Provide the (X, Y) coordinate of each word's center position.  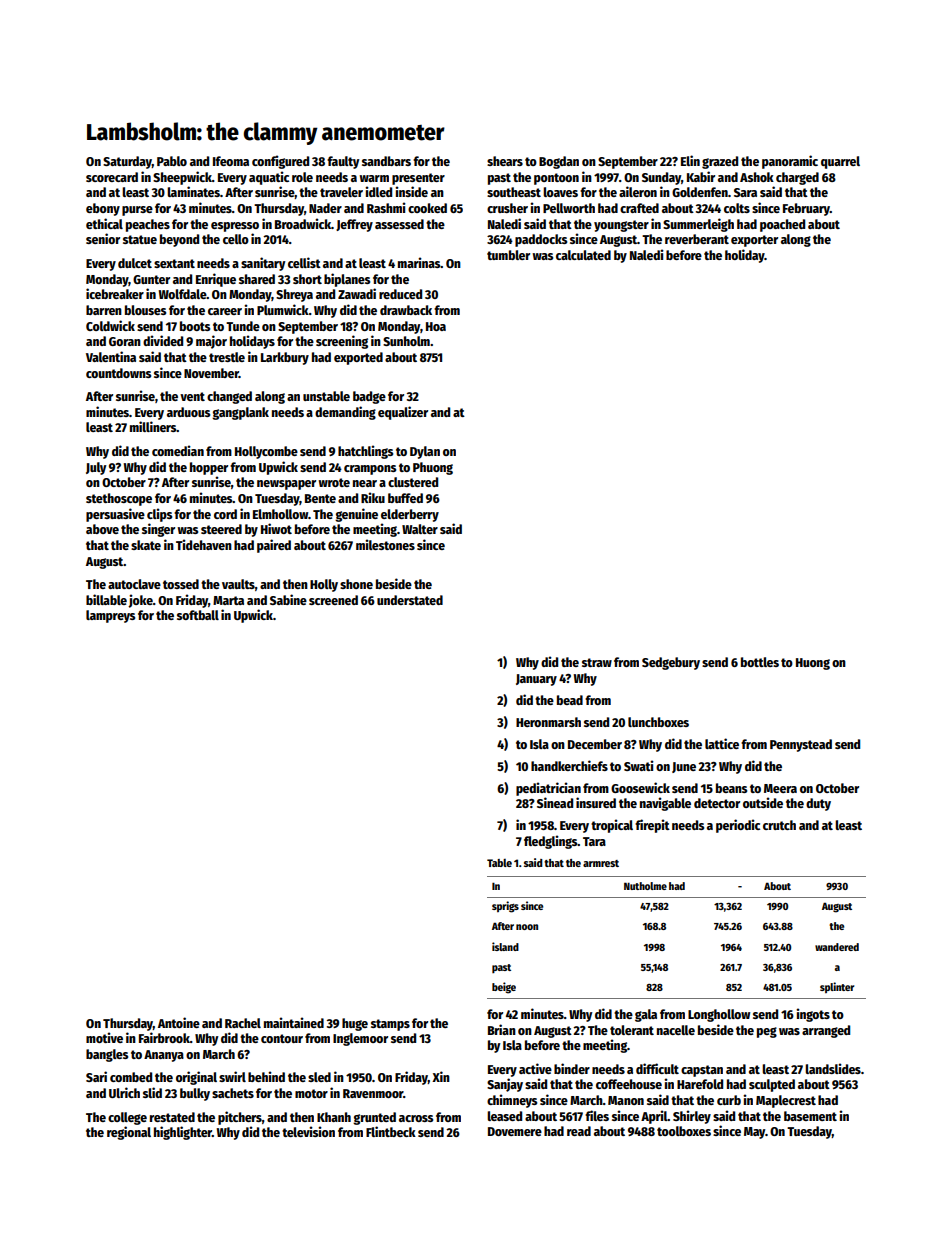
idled (378, 191)
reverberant (697, 239)
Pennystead (801, 745)
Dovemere (515, 1131)
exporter (754, 241)
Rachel (243, 1023)
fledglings (551, 842)
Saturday (127, 162)
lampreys (110, 616)
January (536, 680)
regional (129, 1133)
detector (717, 803)
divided (163, 340)
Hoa (436, 326)
